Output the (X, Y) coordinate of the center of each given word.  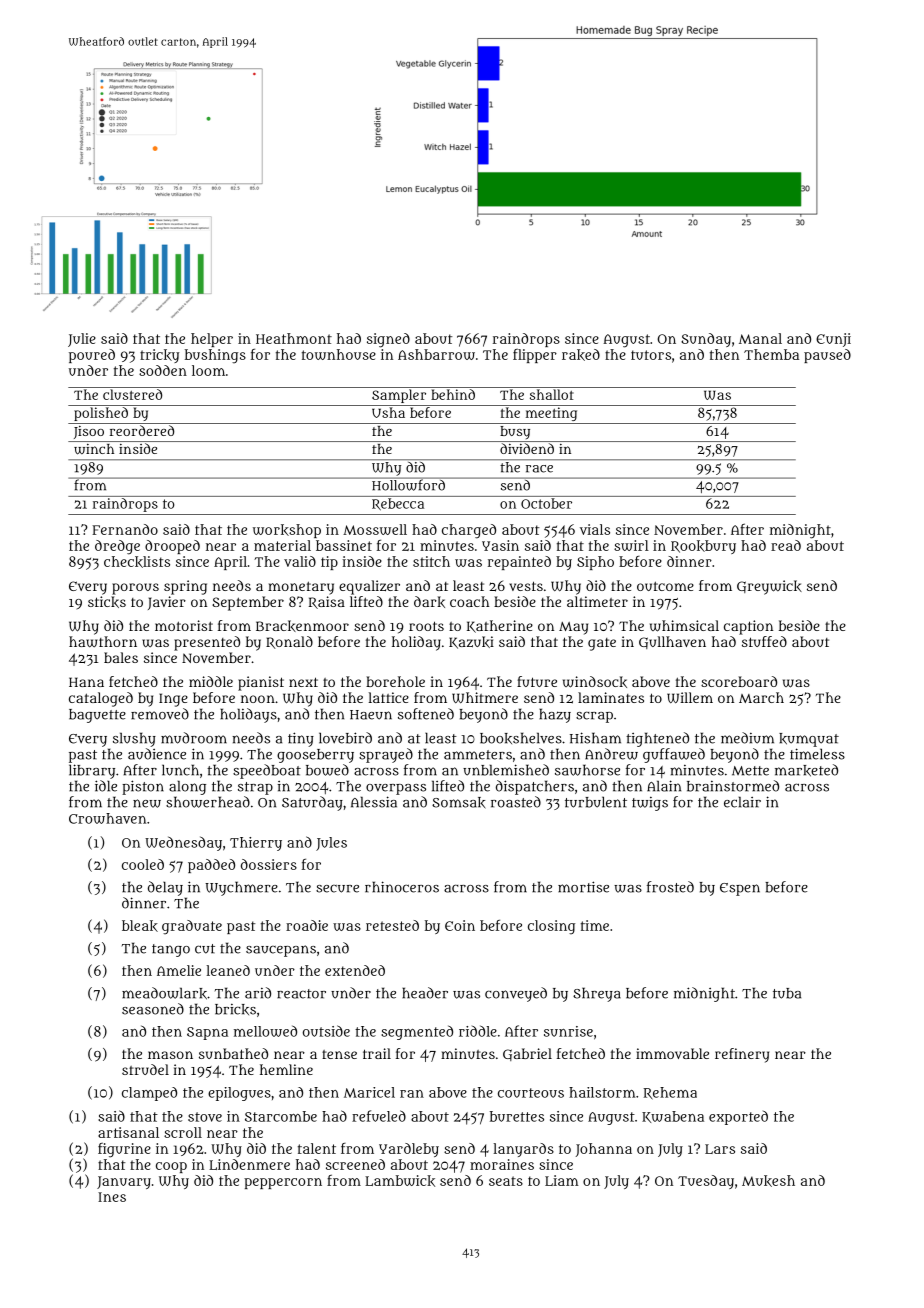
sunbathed (233, 1053)
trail (377, 1053)
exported (738, 1118)
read (786, 545)
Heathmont (294, 338)
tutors (651, 355)
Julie (82, 340)
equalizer (369, 587)
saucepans (281, 951)
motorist (184, 625)
